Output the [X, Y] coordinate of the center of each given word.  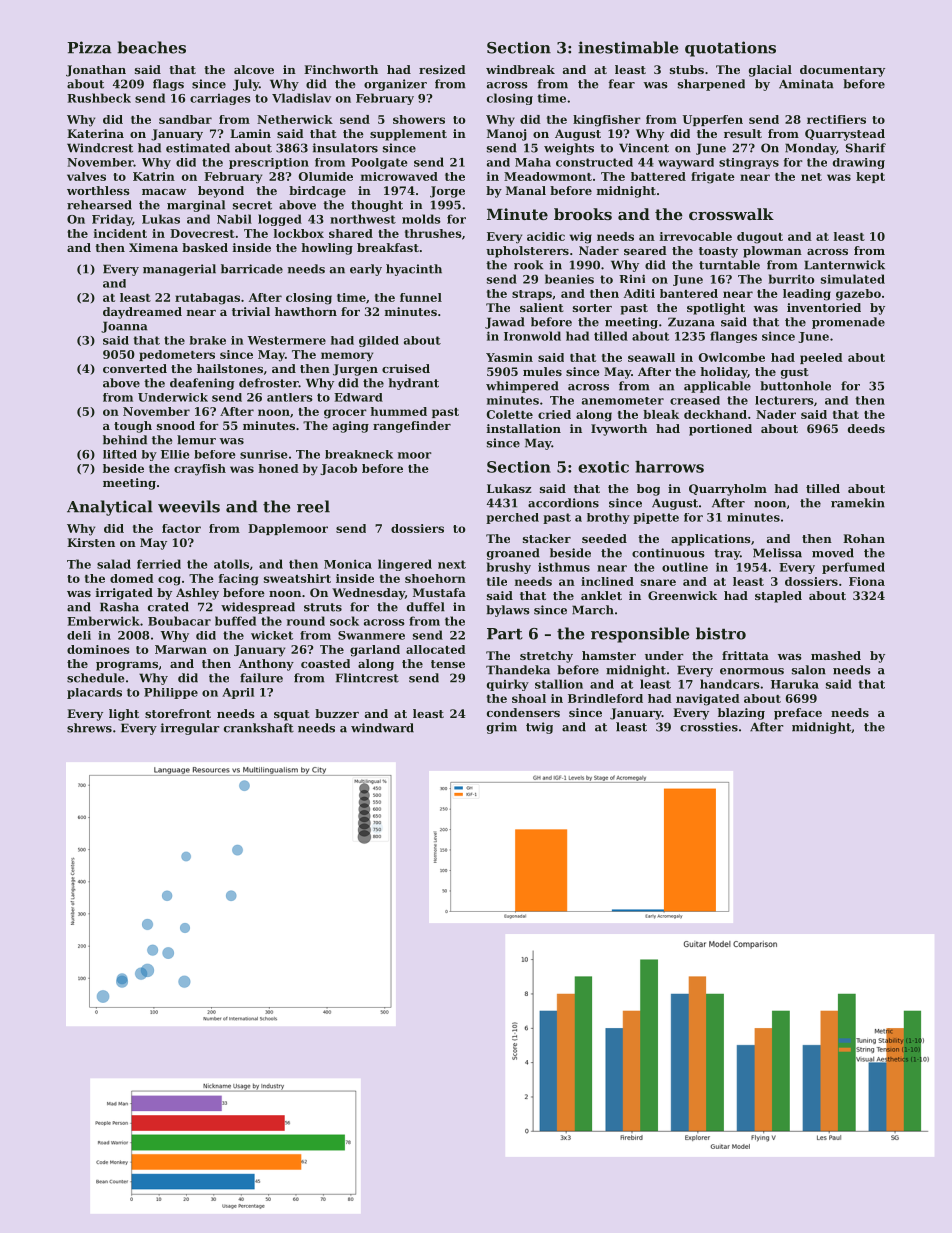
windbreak [520, 69]
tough [133, 427]
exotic [603, 467]
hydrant [414, 384]
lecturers [784, 400]
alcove [254, 69]
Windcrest [100, 148]
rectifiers [836, 119]
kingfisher [607, 121]
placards [94, 693]
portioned [720, 430]
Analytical [110, 508]
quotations [730, 49]
